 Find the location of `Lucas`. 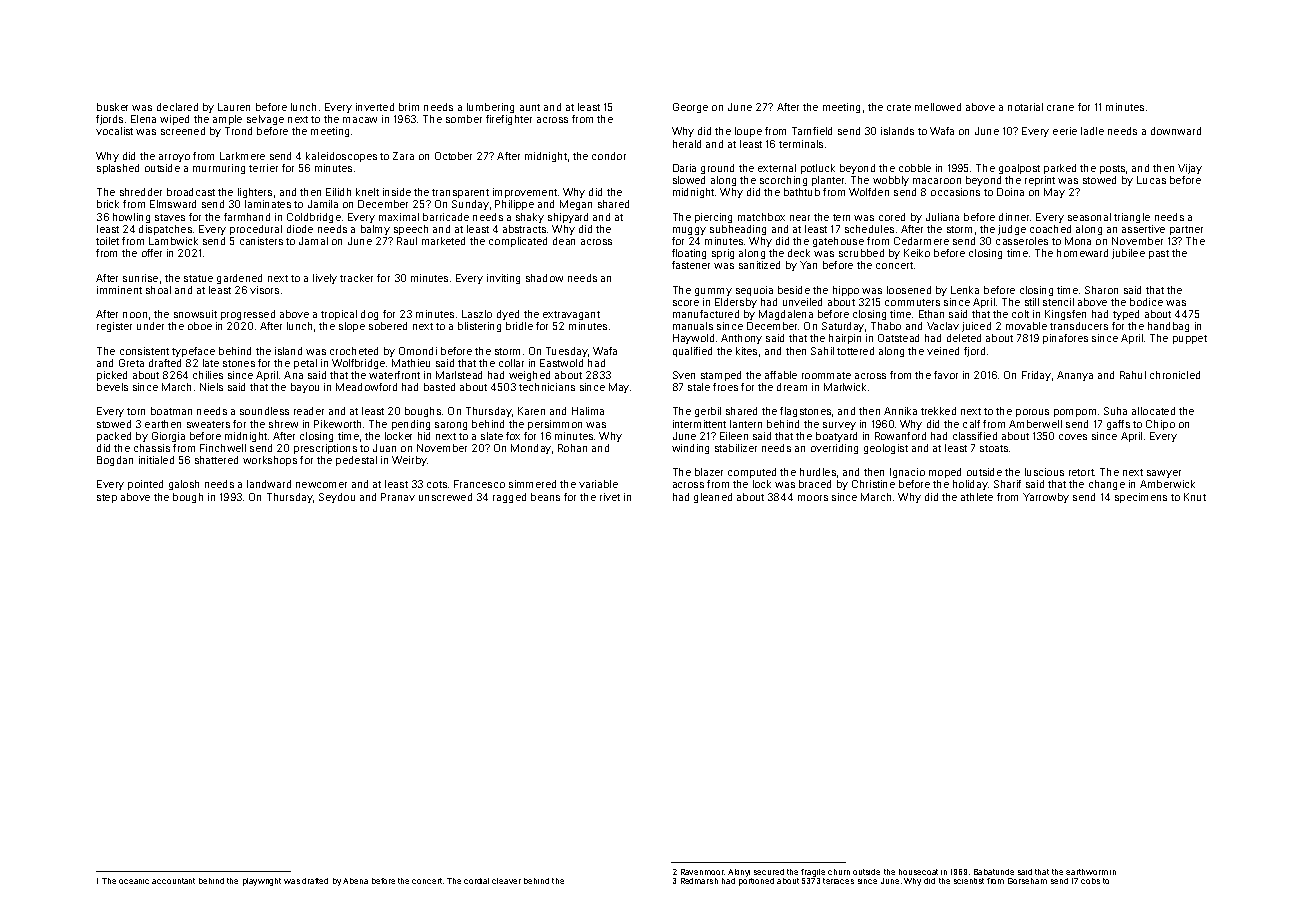

Lucas is located at coordinates (1151, 180).
